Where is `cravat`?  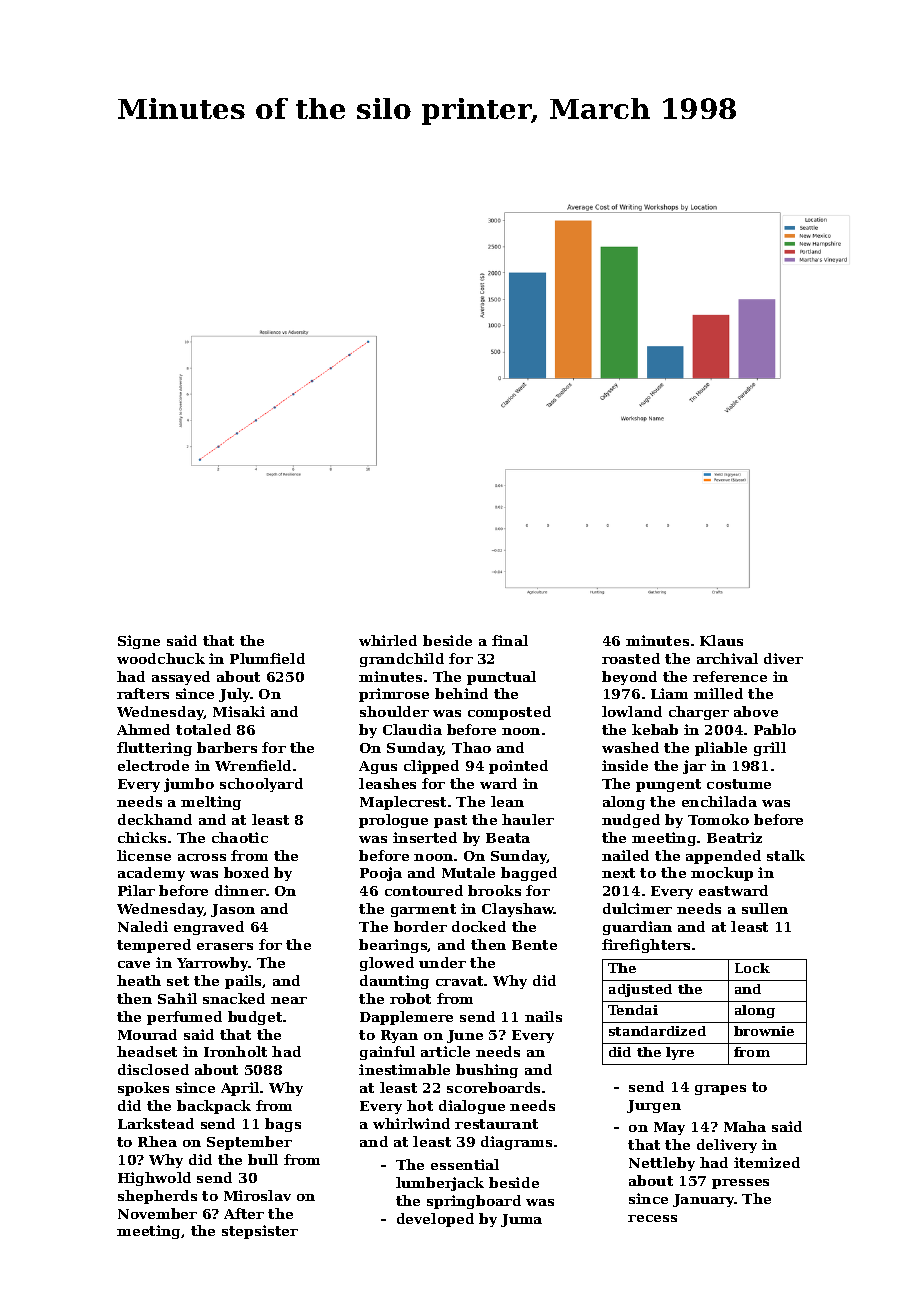 cravat is located at coordinates (459, 981).
